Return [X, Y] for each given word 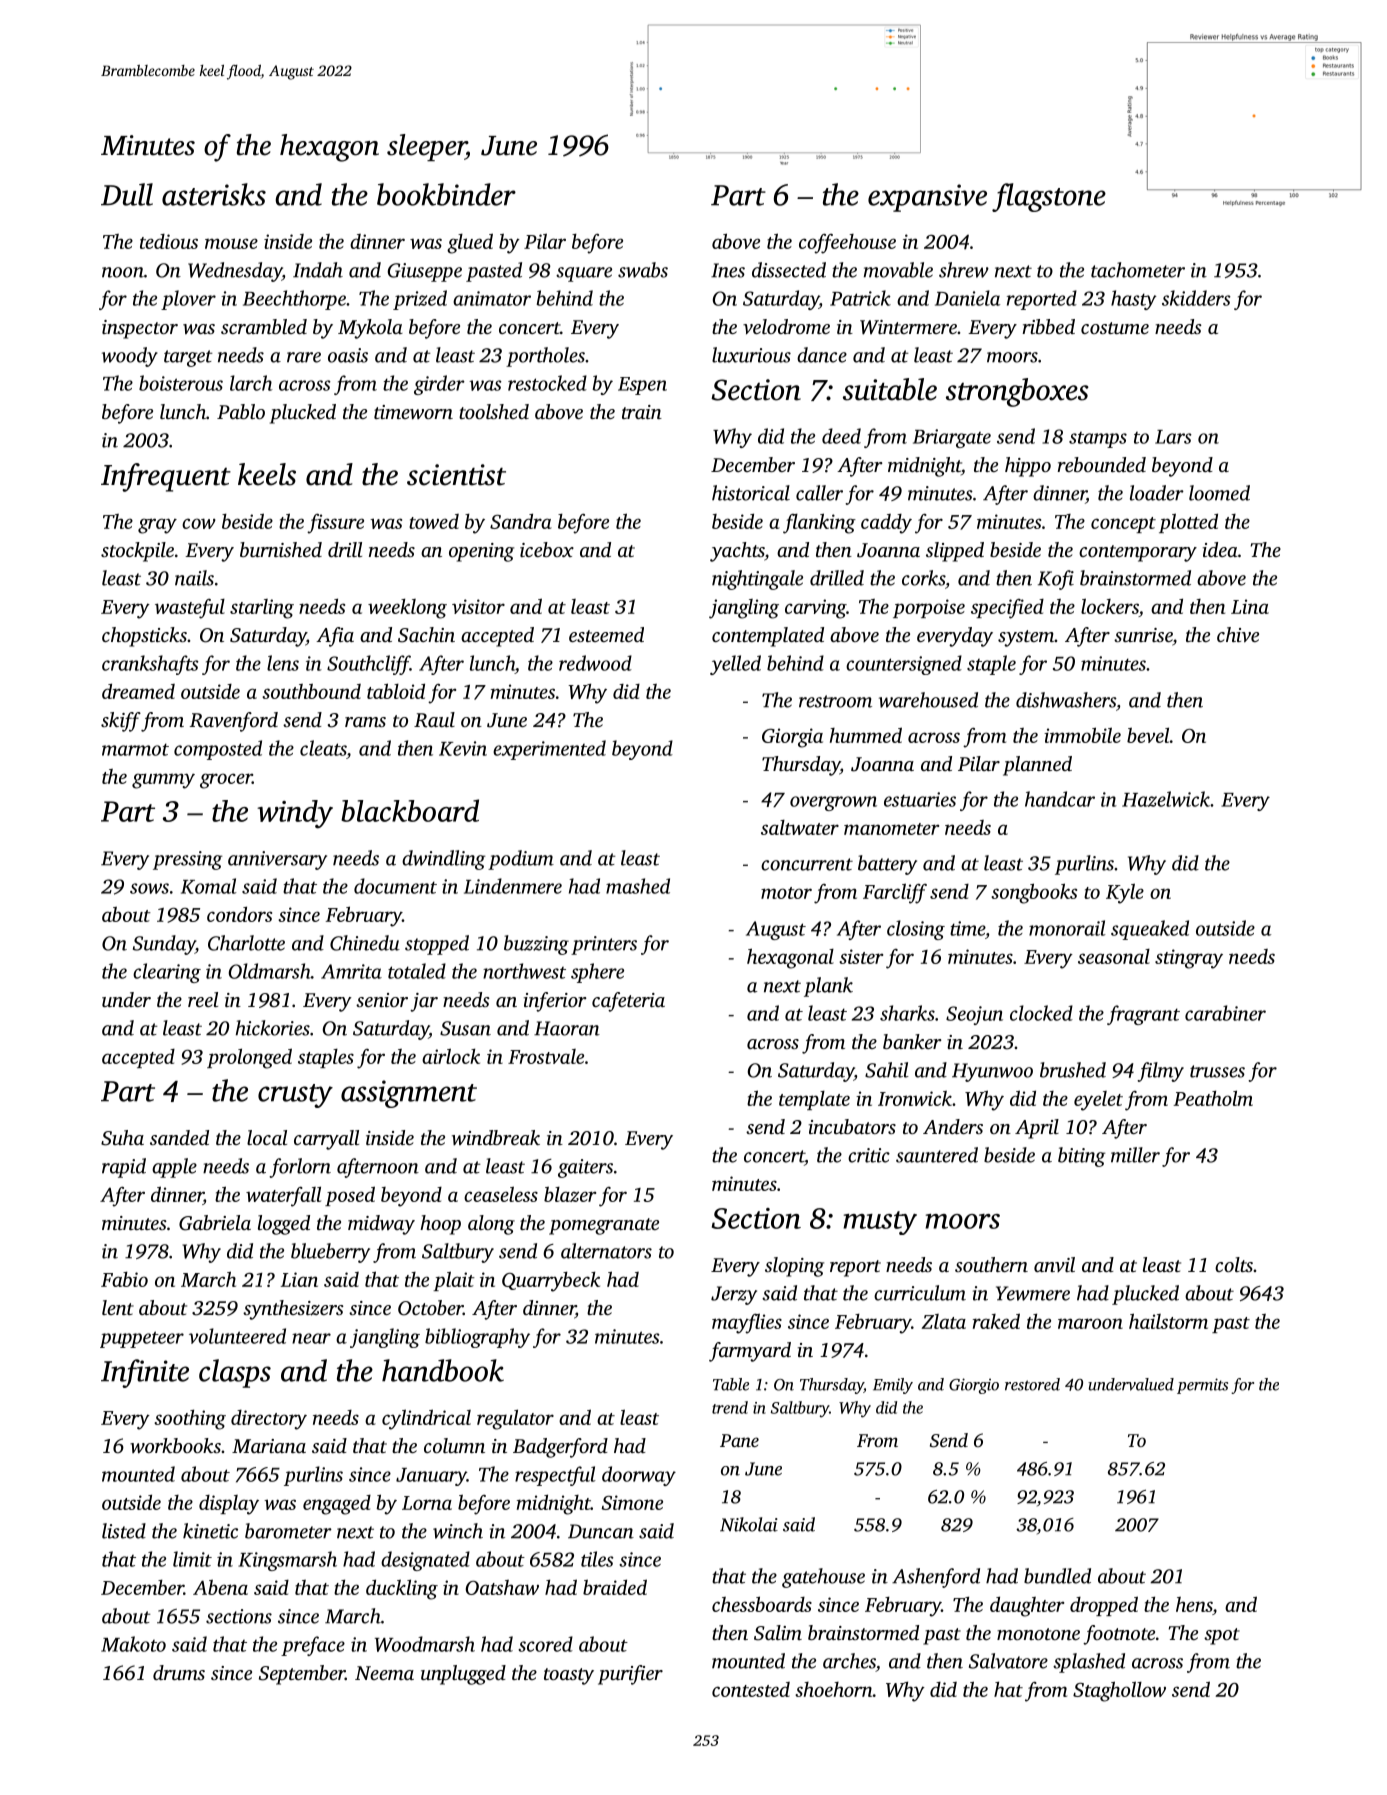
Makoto [133, 1644]
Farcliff [895, 893]
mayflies [747, 1323]
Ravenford [234, 722]
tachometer [1138, 270]
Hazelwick [1166, 799]
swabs [643, 270]
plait [454, 1281]
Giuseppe [425, 272]
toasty [569, 1676]
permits [1202, 1386]
